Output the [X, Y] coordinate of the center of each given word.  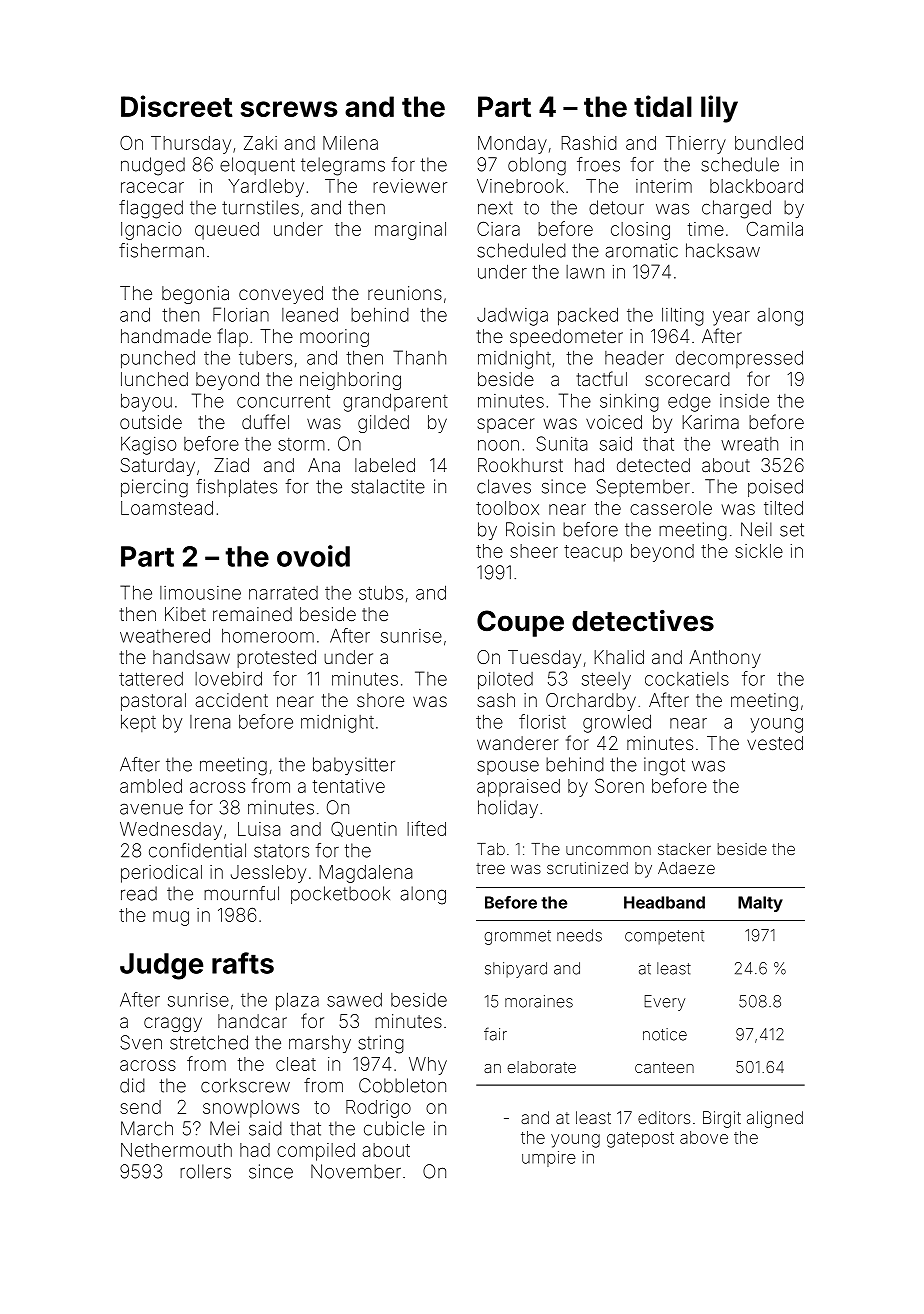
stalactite [388, 486]
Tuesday [544, 659]
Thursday [191, 145]
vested [775, 743]
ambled [151, 786]
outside [151, 422]
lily [719, 109]
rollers [205, 1171]
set [792, 530]
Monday [512, 145]
